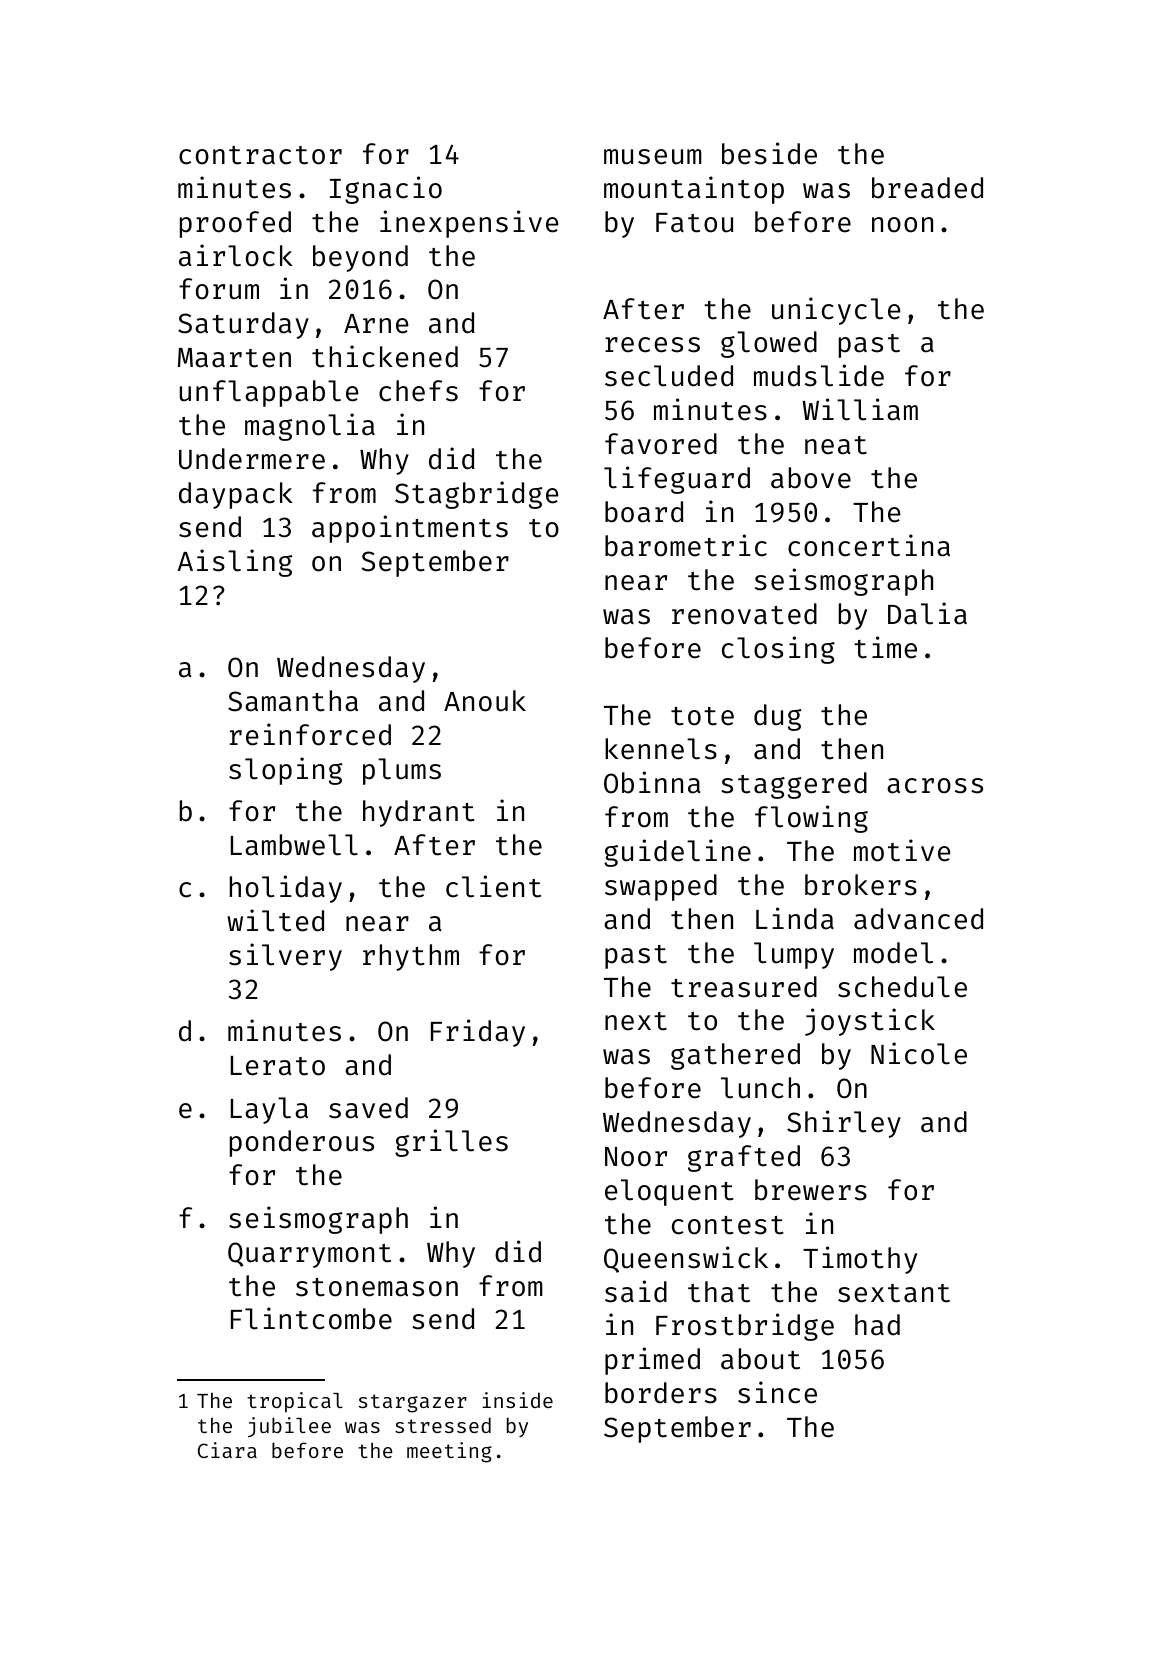  Describe the element at coordinates (293, 701) in the screenshot. I see `Samantha` at that location.
